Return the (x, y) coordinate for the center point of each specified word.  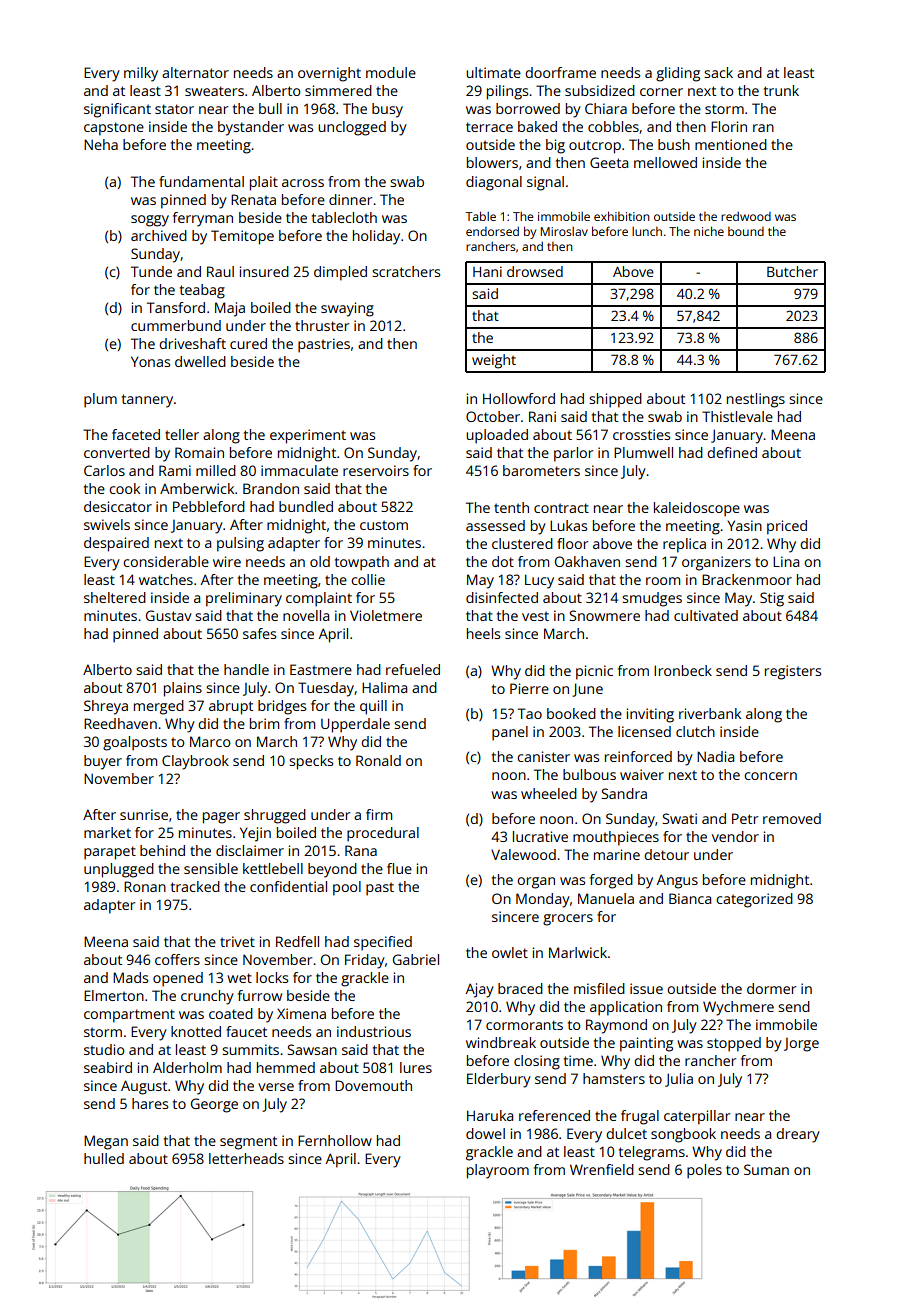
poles (704, 1171)
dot (503, 561)
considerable (166, 561)
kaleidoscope (697, 509)
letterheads (246, 1158)
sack (718, 72)
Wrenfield (602, 1169)
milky (141, 74)
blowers (492, 162)
